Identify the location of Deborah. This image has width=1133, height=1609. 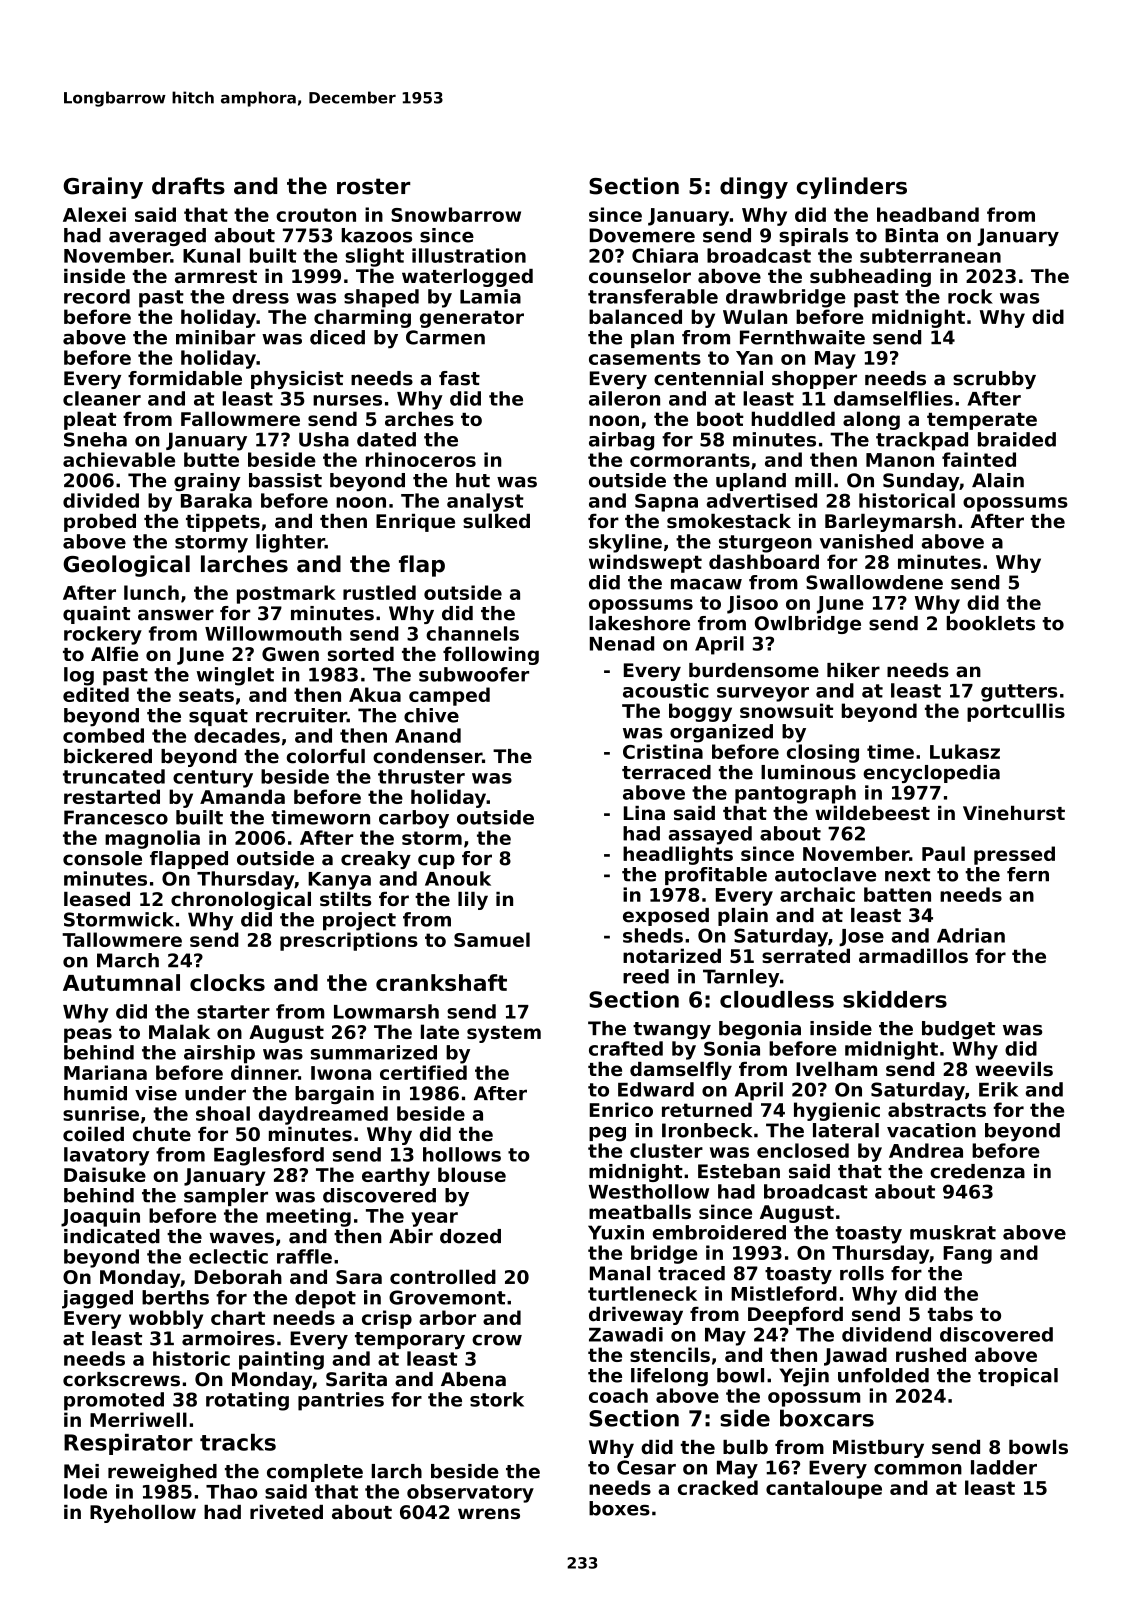
(238, 1276).
